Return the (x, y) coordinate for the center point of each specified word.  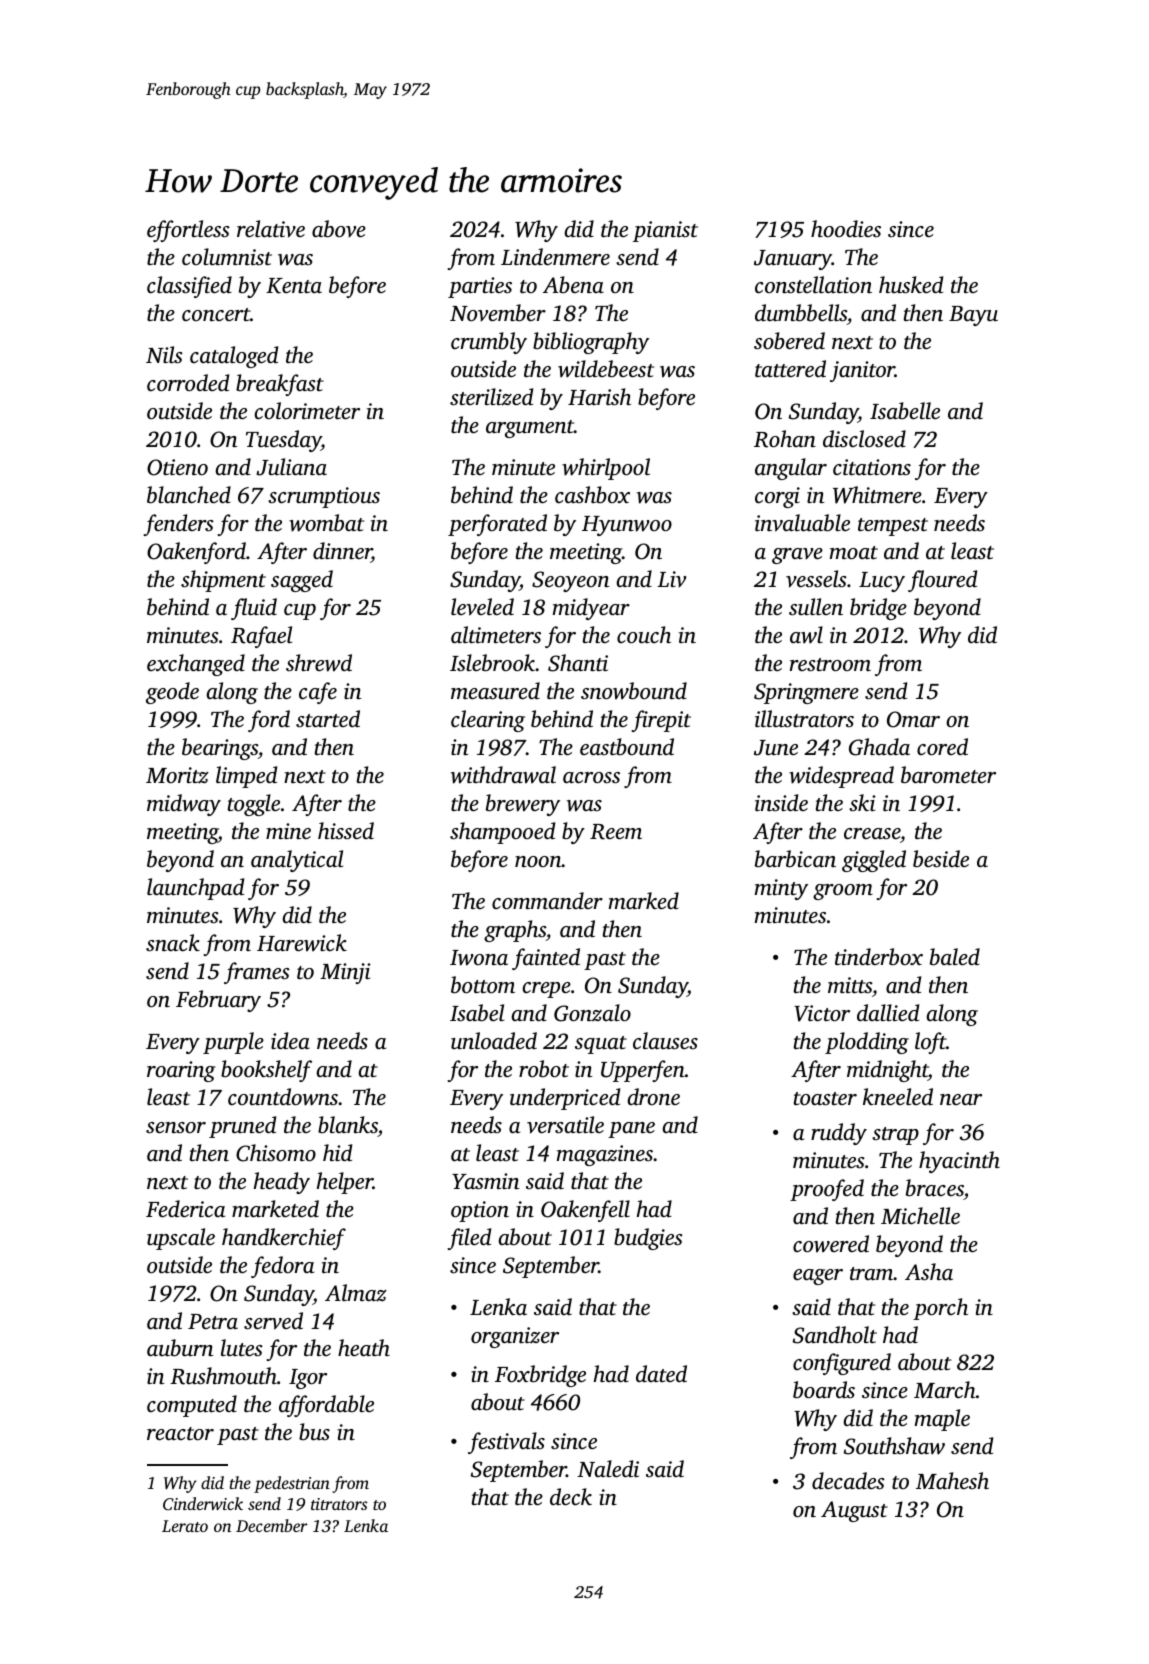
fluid (254, 609)
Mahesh (952, 1480)
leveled (482, 607)
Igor (308, 1379)
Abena (573, 284)
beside (941, 859)
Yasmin (485, 1181)
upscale (181, 1239)
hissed (346, 830)
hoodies (846, 229)
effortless (188, 231)
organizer (515, 1337)
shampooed (502, 833)
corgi (777, 497)
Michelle (920, 1216)
